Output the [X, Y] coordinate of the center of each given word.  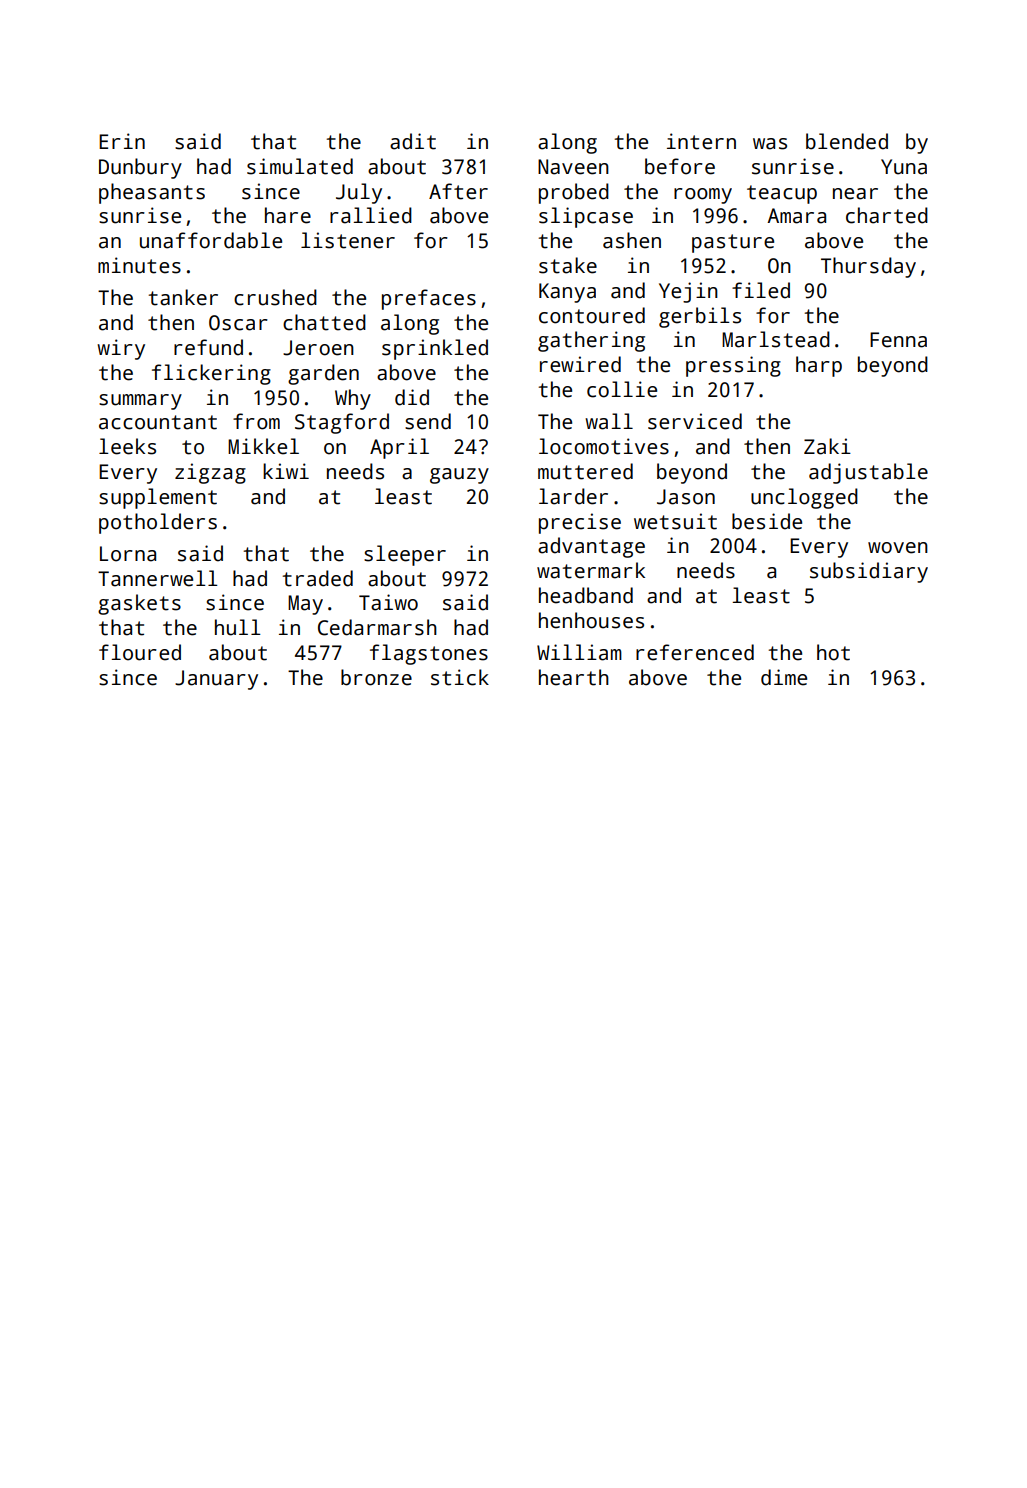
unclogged [804, 498]
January [216, 680]
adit [413, 141]
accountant [158, 422]
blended [847, 141]
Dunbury [140, 168]
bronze [376, 677]
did [412, 397]
